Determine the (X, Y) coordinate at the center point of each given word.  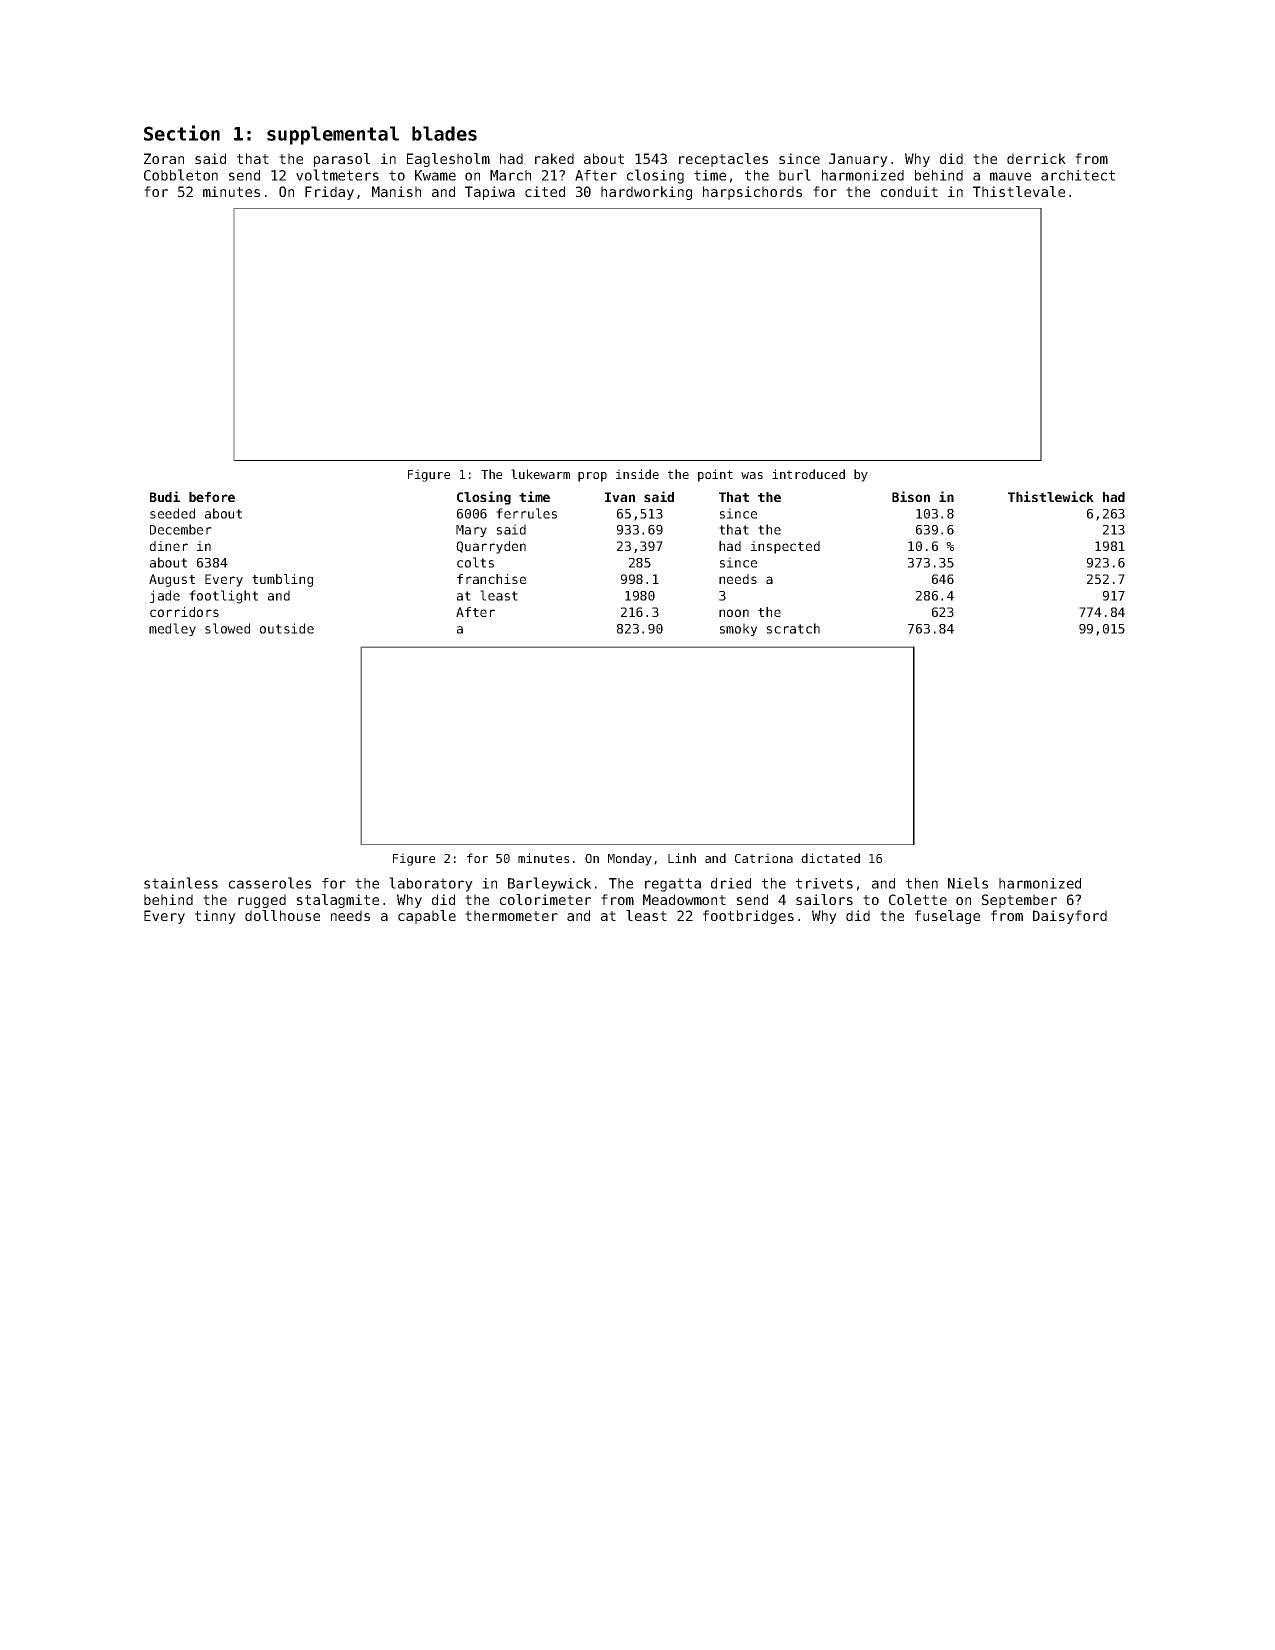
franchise (491, 579)
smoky (738, 629)
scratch (793, 628)
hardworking (646, 193)
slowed (227, 628)
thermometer (511, 915)
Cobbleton (181, 175)
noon (734, 613)
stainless (181, 883)
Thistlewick (1051, 496)
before (212, 497)
